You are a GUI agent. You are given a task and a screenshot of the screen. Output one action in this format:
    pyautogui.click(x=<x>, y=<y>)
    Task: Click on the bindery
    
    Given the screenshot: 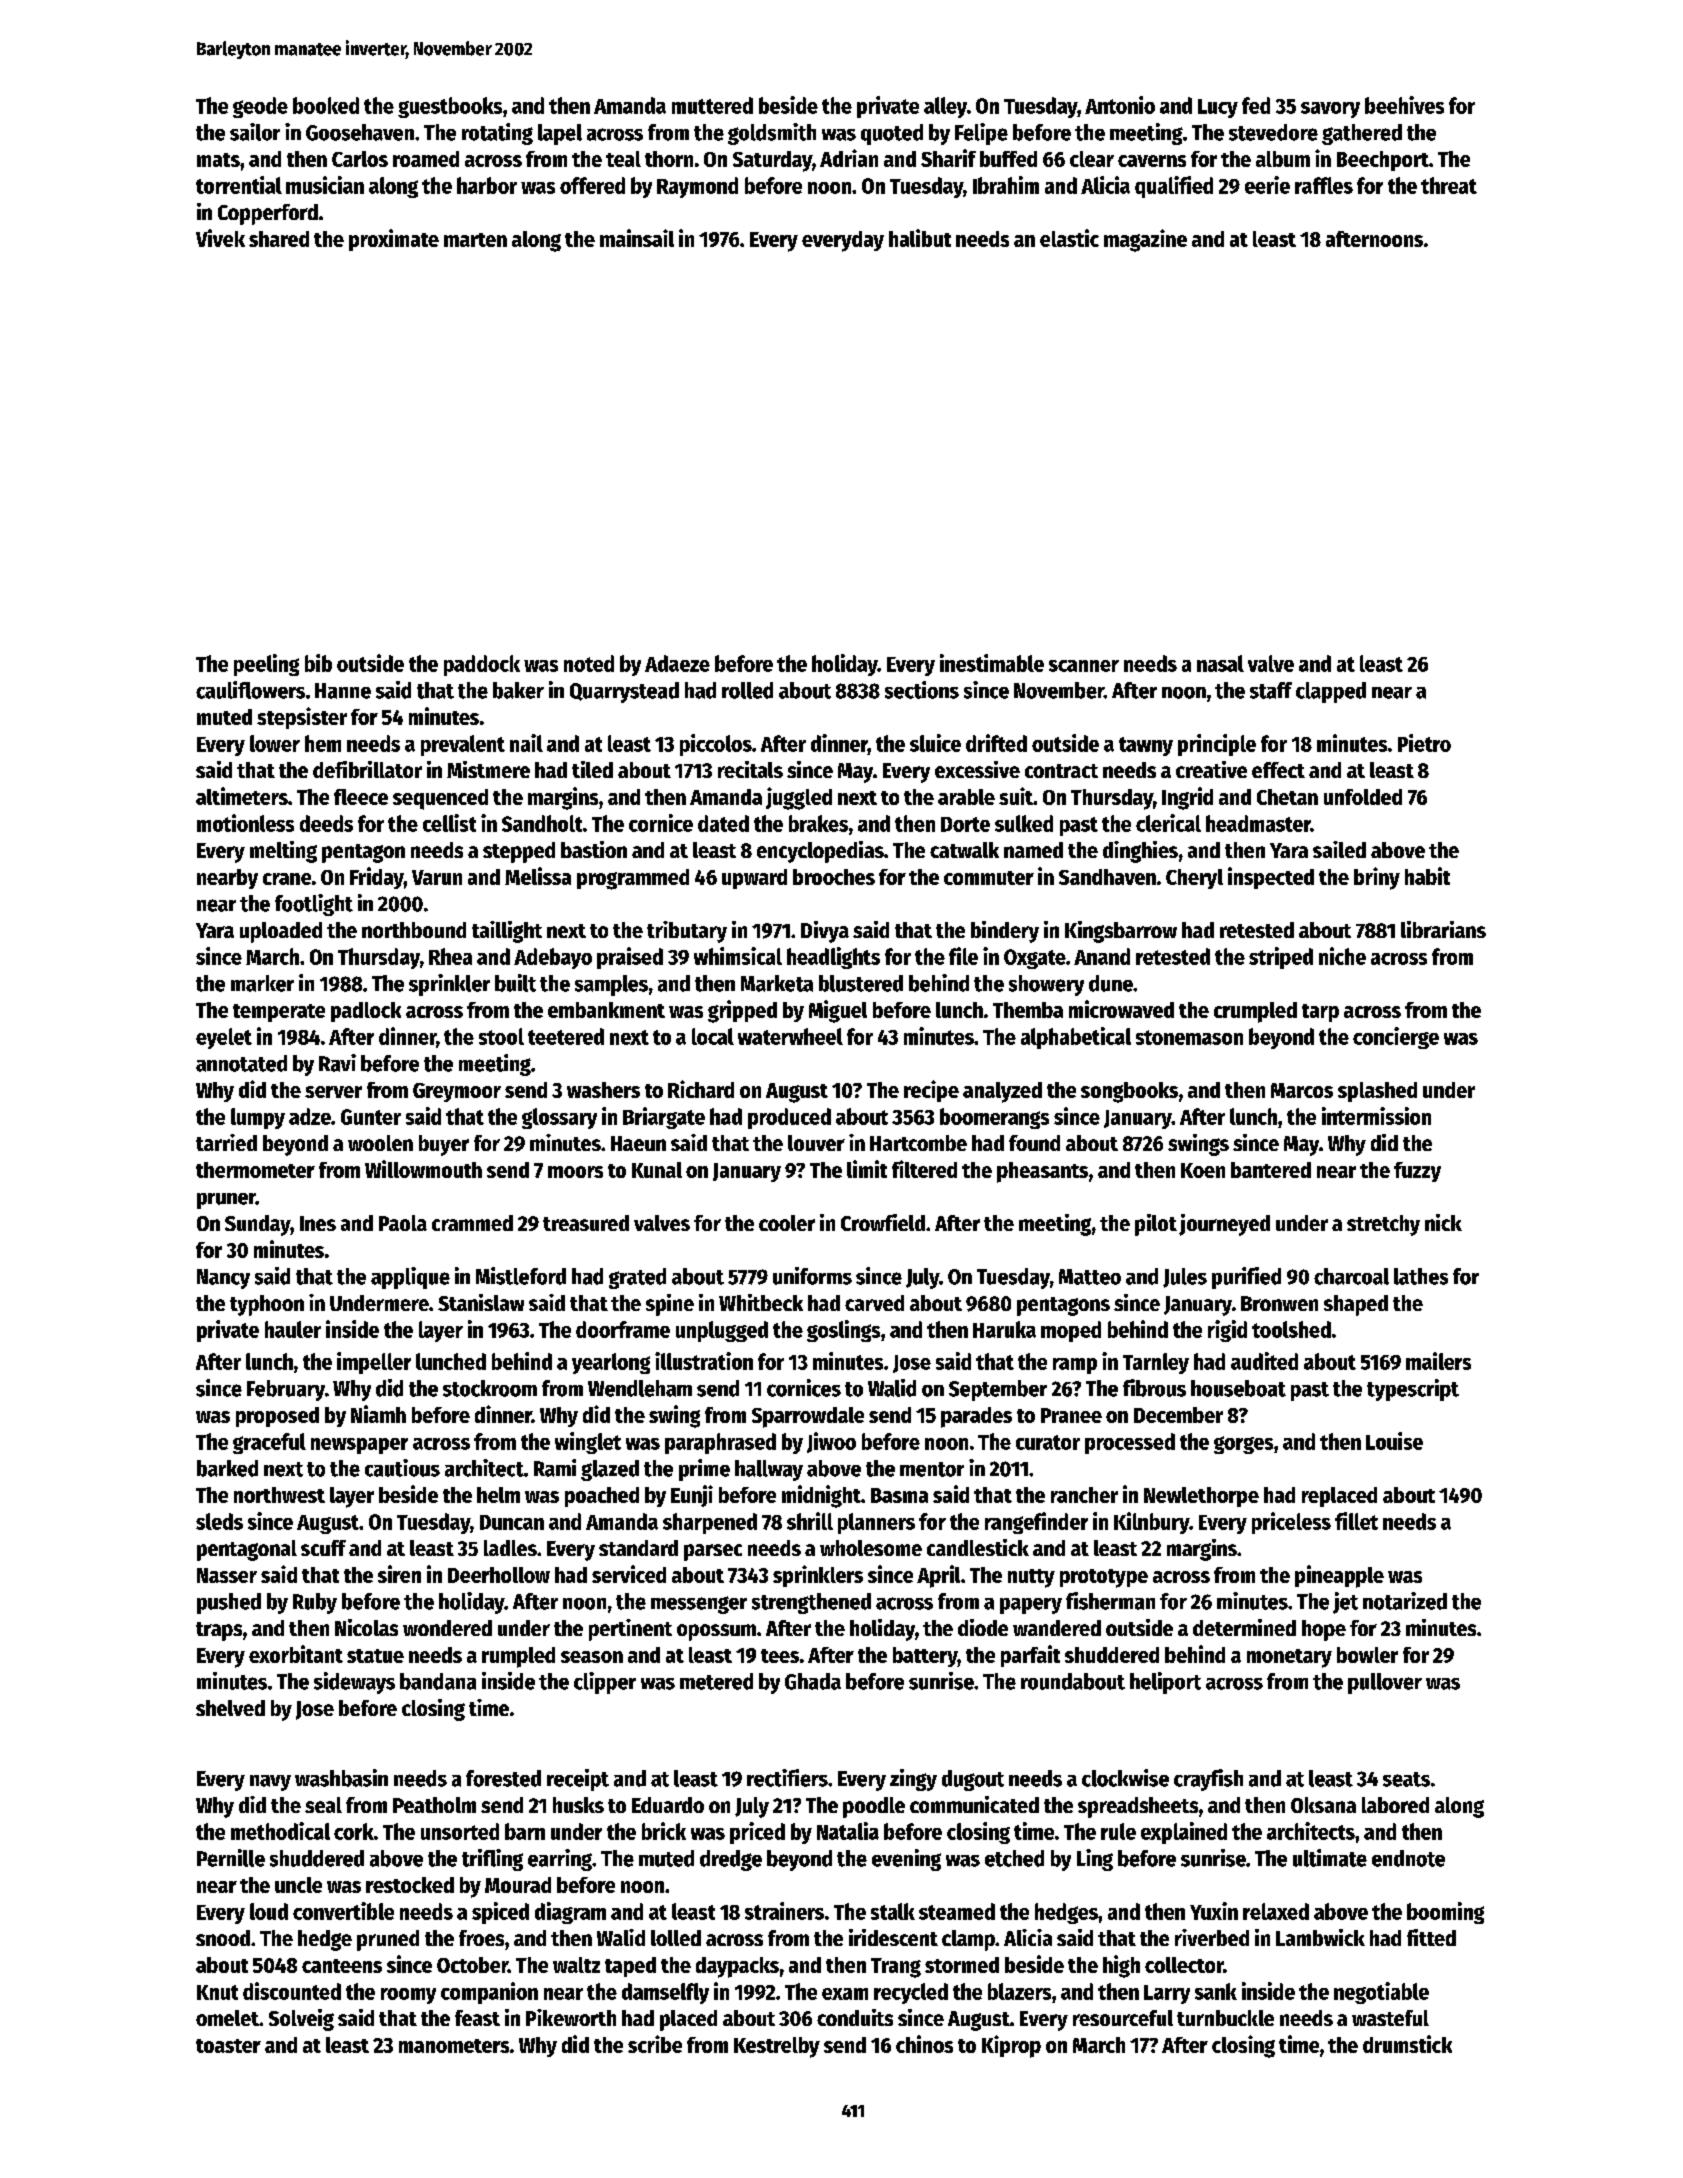 What is the action you would take?
    pyautogui.click(x=1005, y=932)
